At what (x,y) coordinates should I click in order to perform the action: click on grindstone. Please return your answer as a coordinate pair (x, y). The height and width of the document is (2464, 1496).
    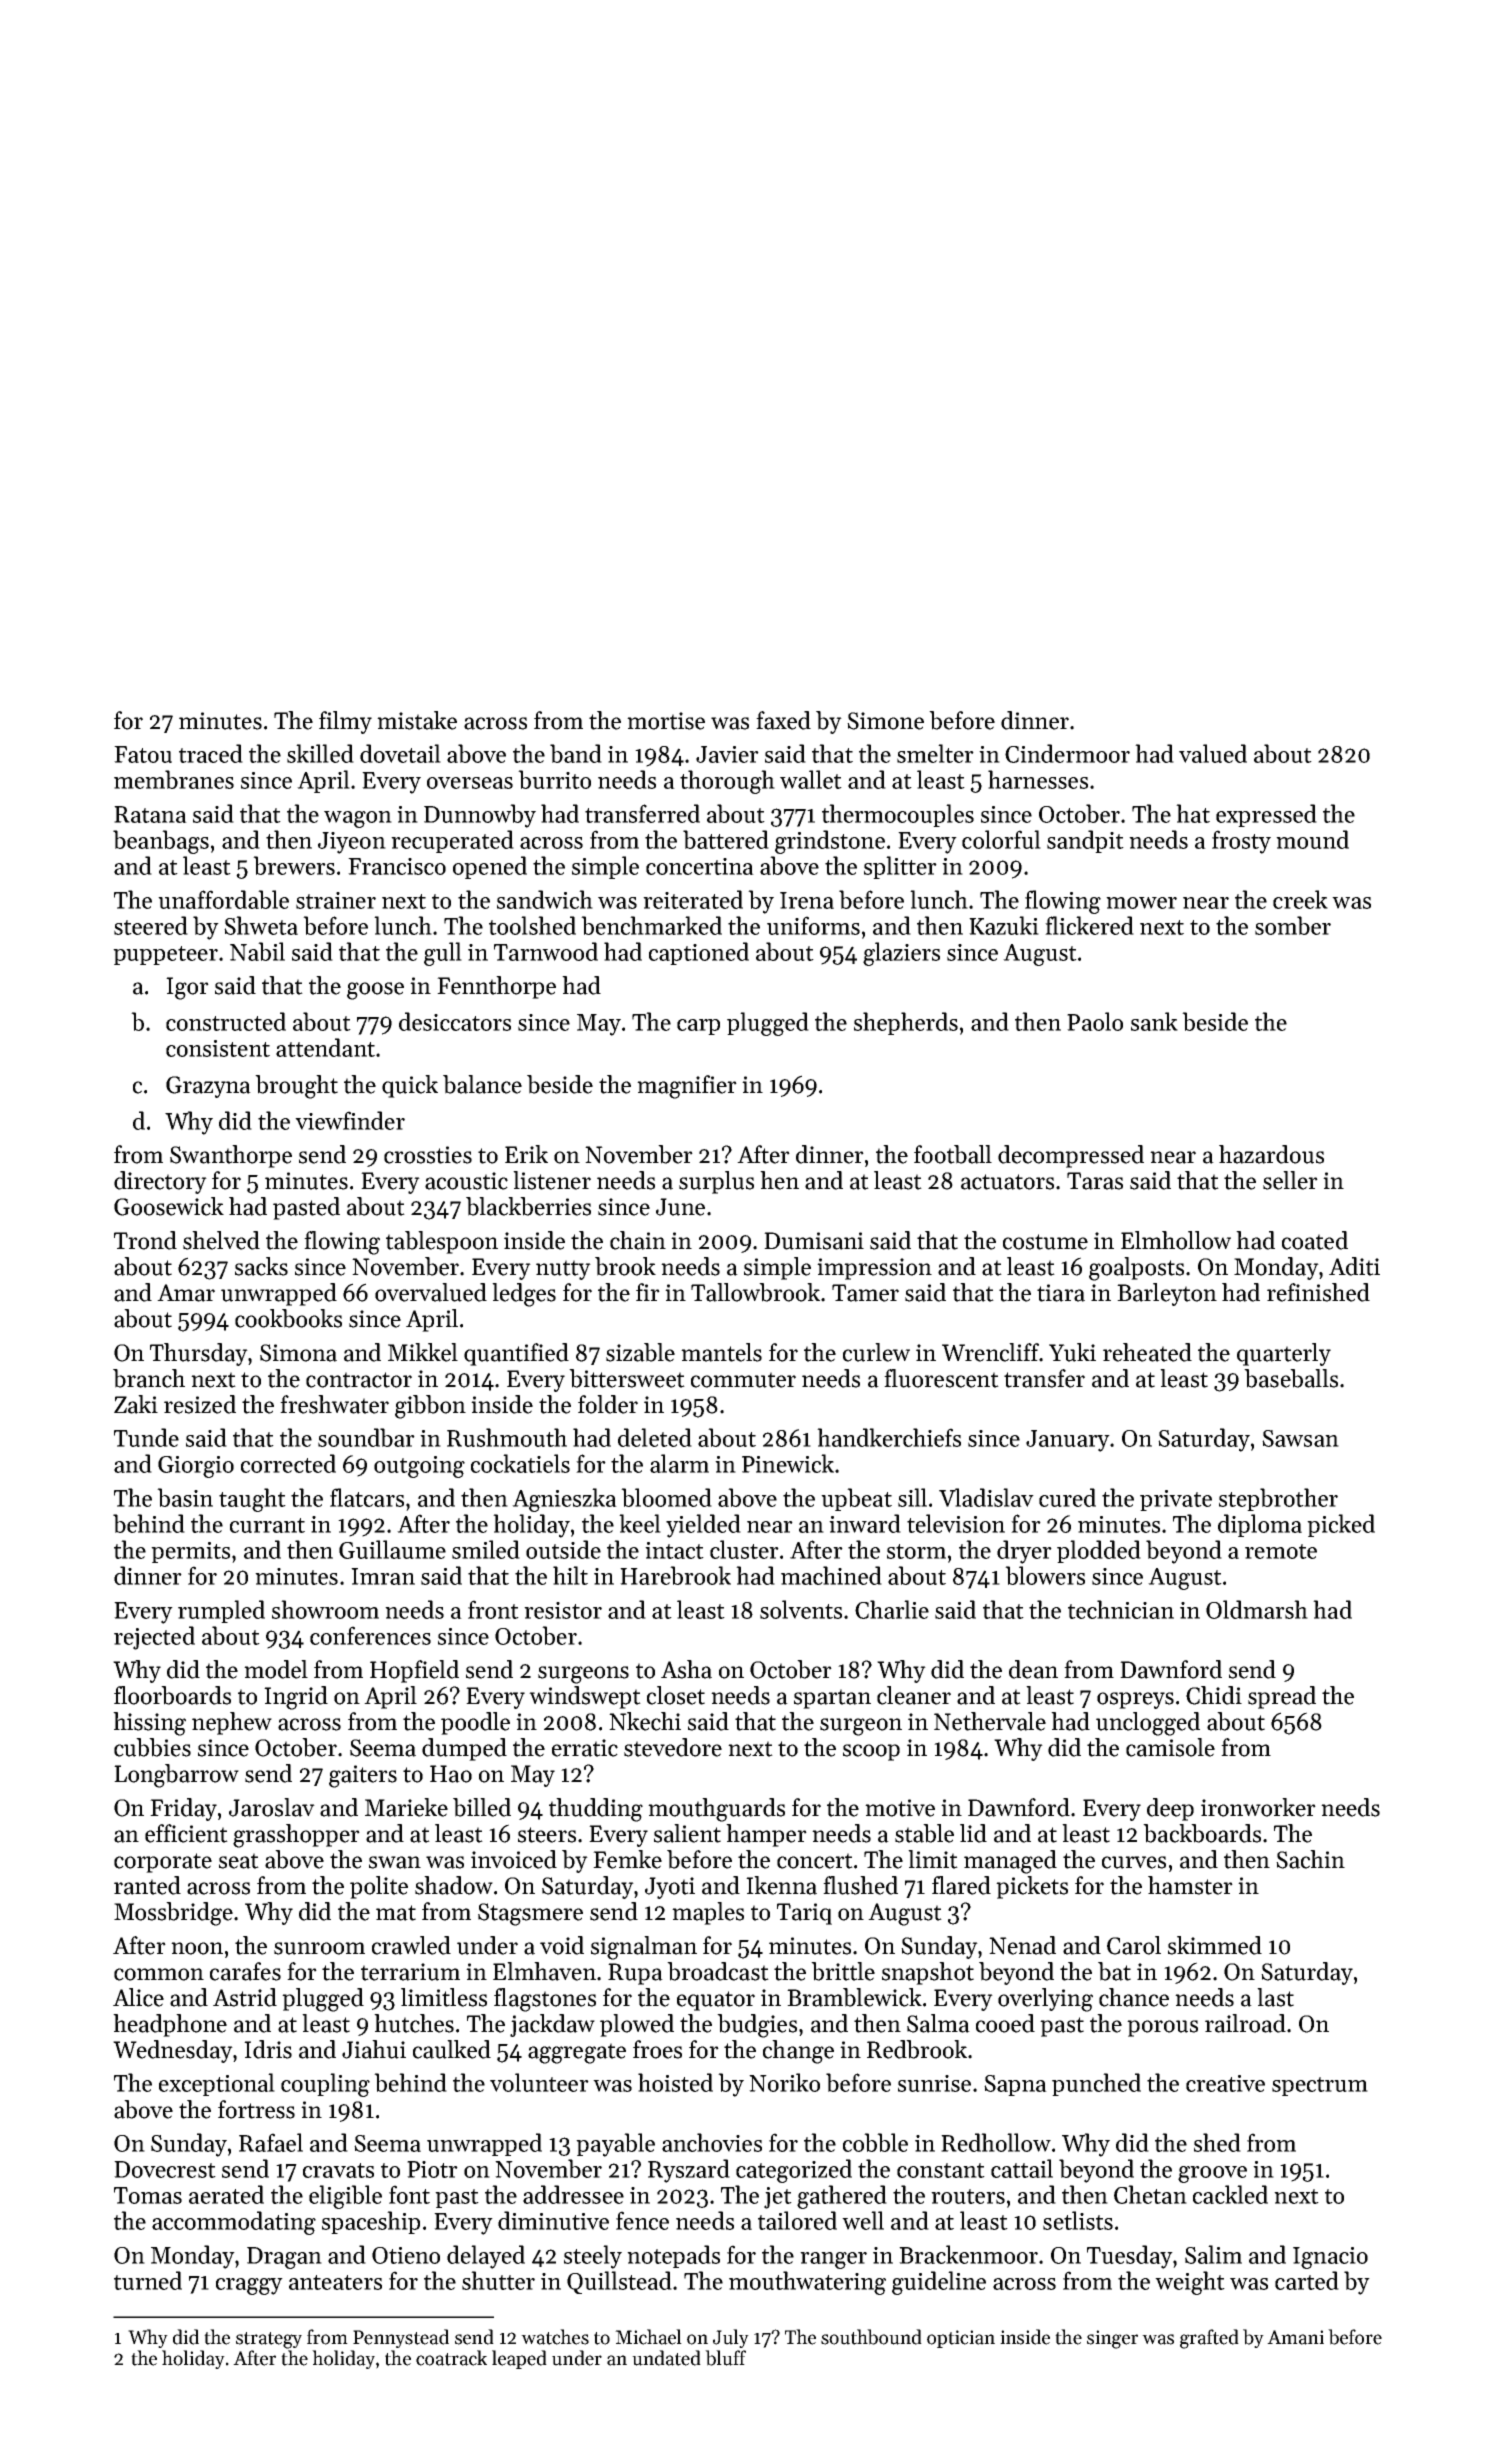
    Looking at the image, I should click on (830, 842).
